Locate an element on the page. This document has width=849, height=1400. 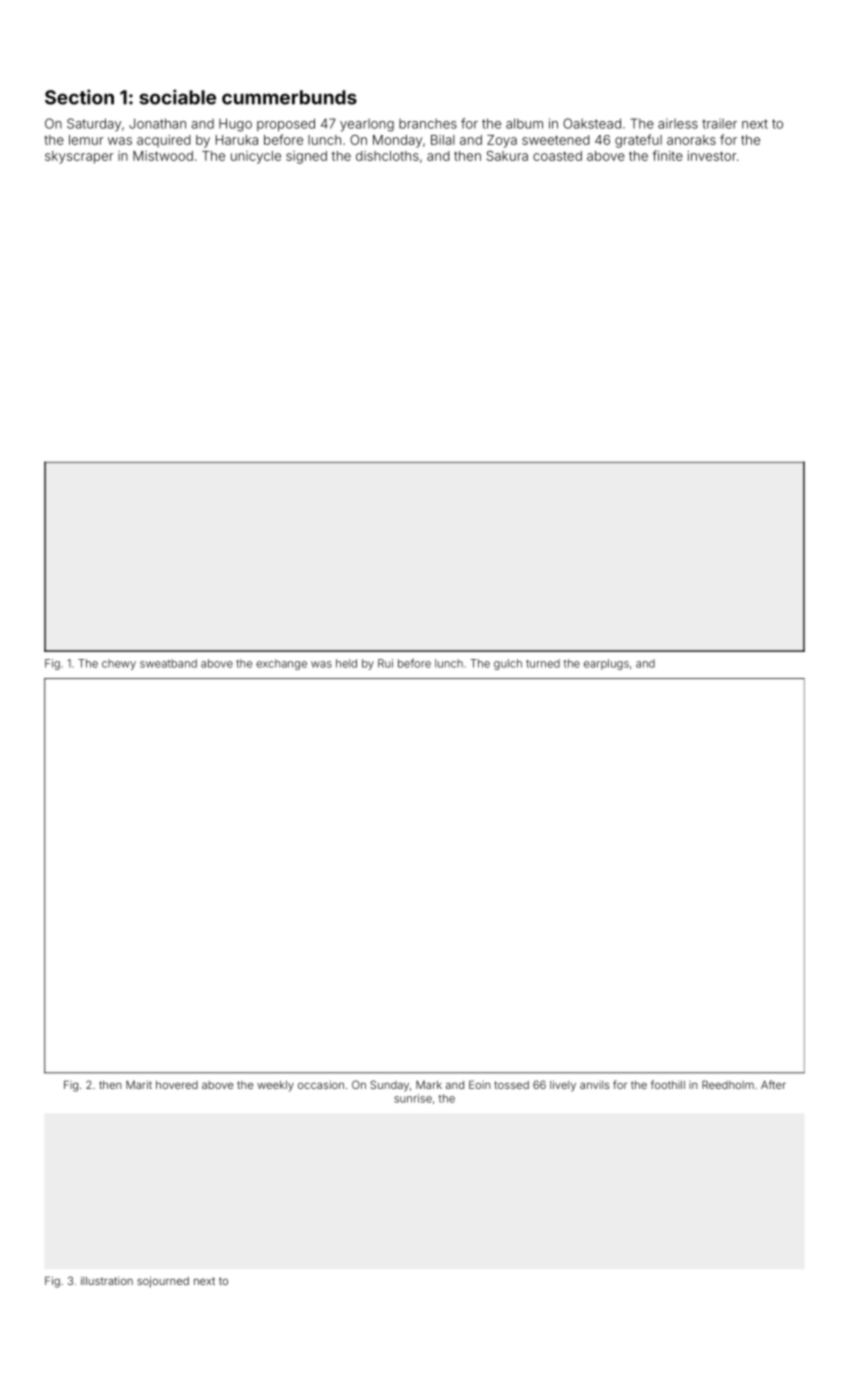
exchange is located at coordinates (281, 664).
